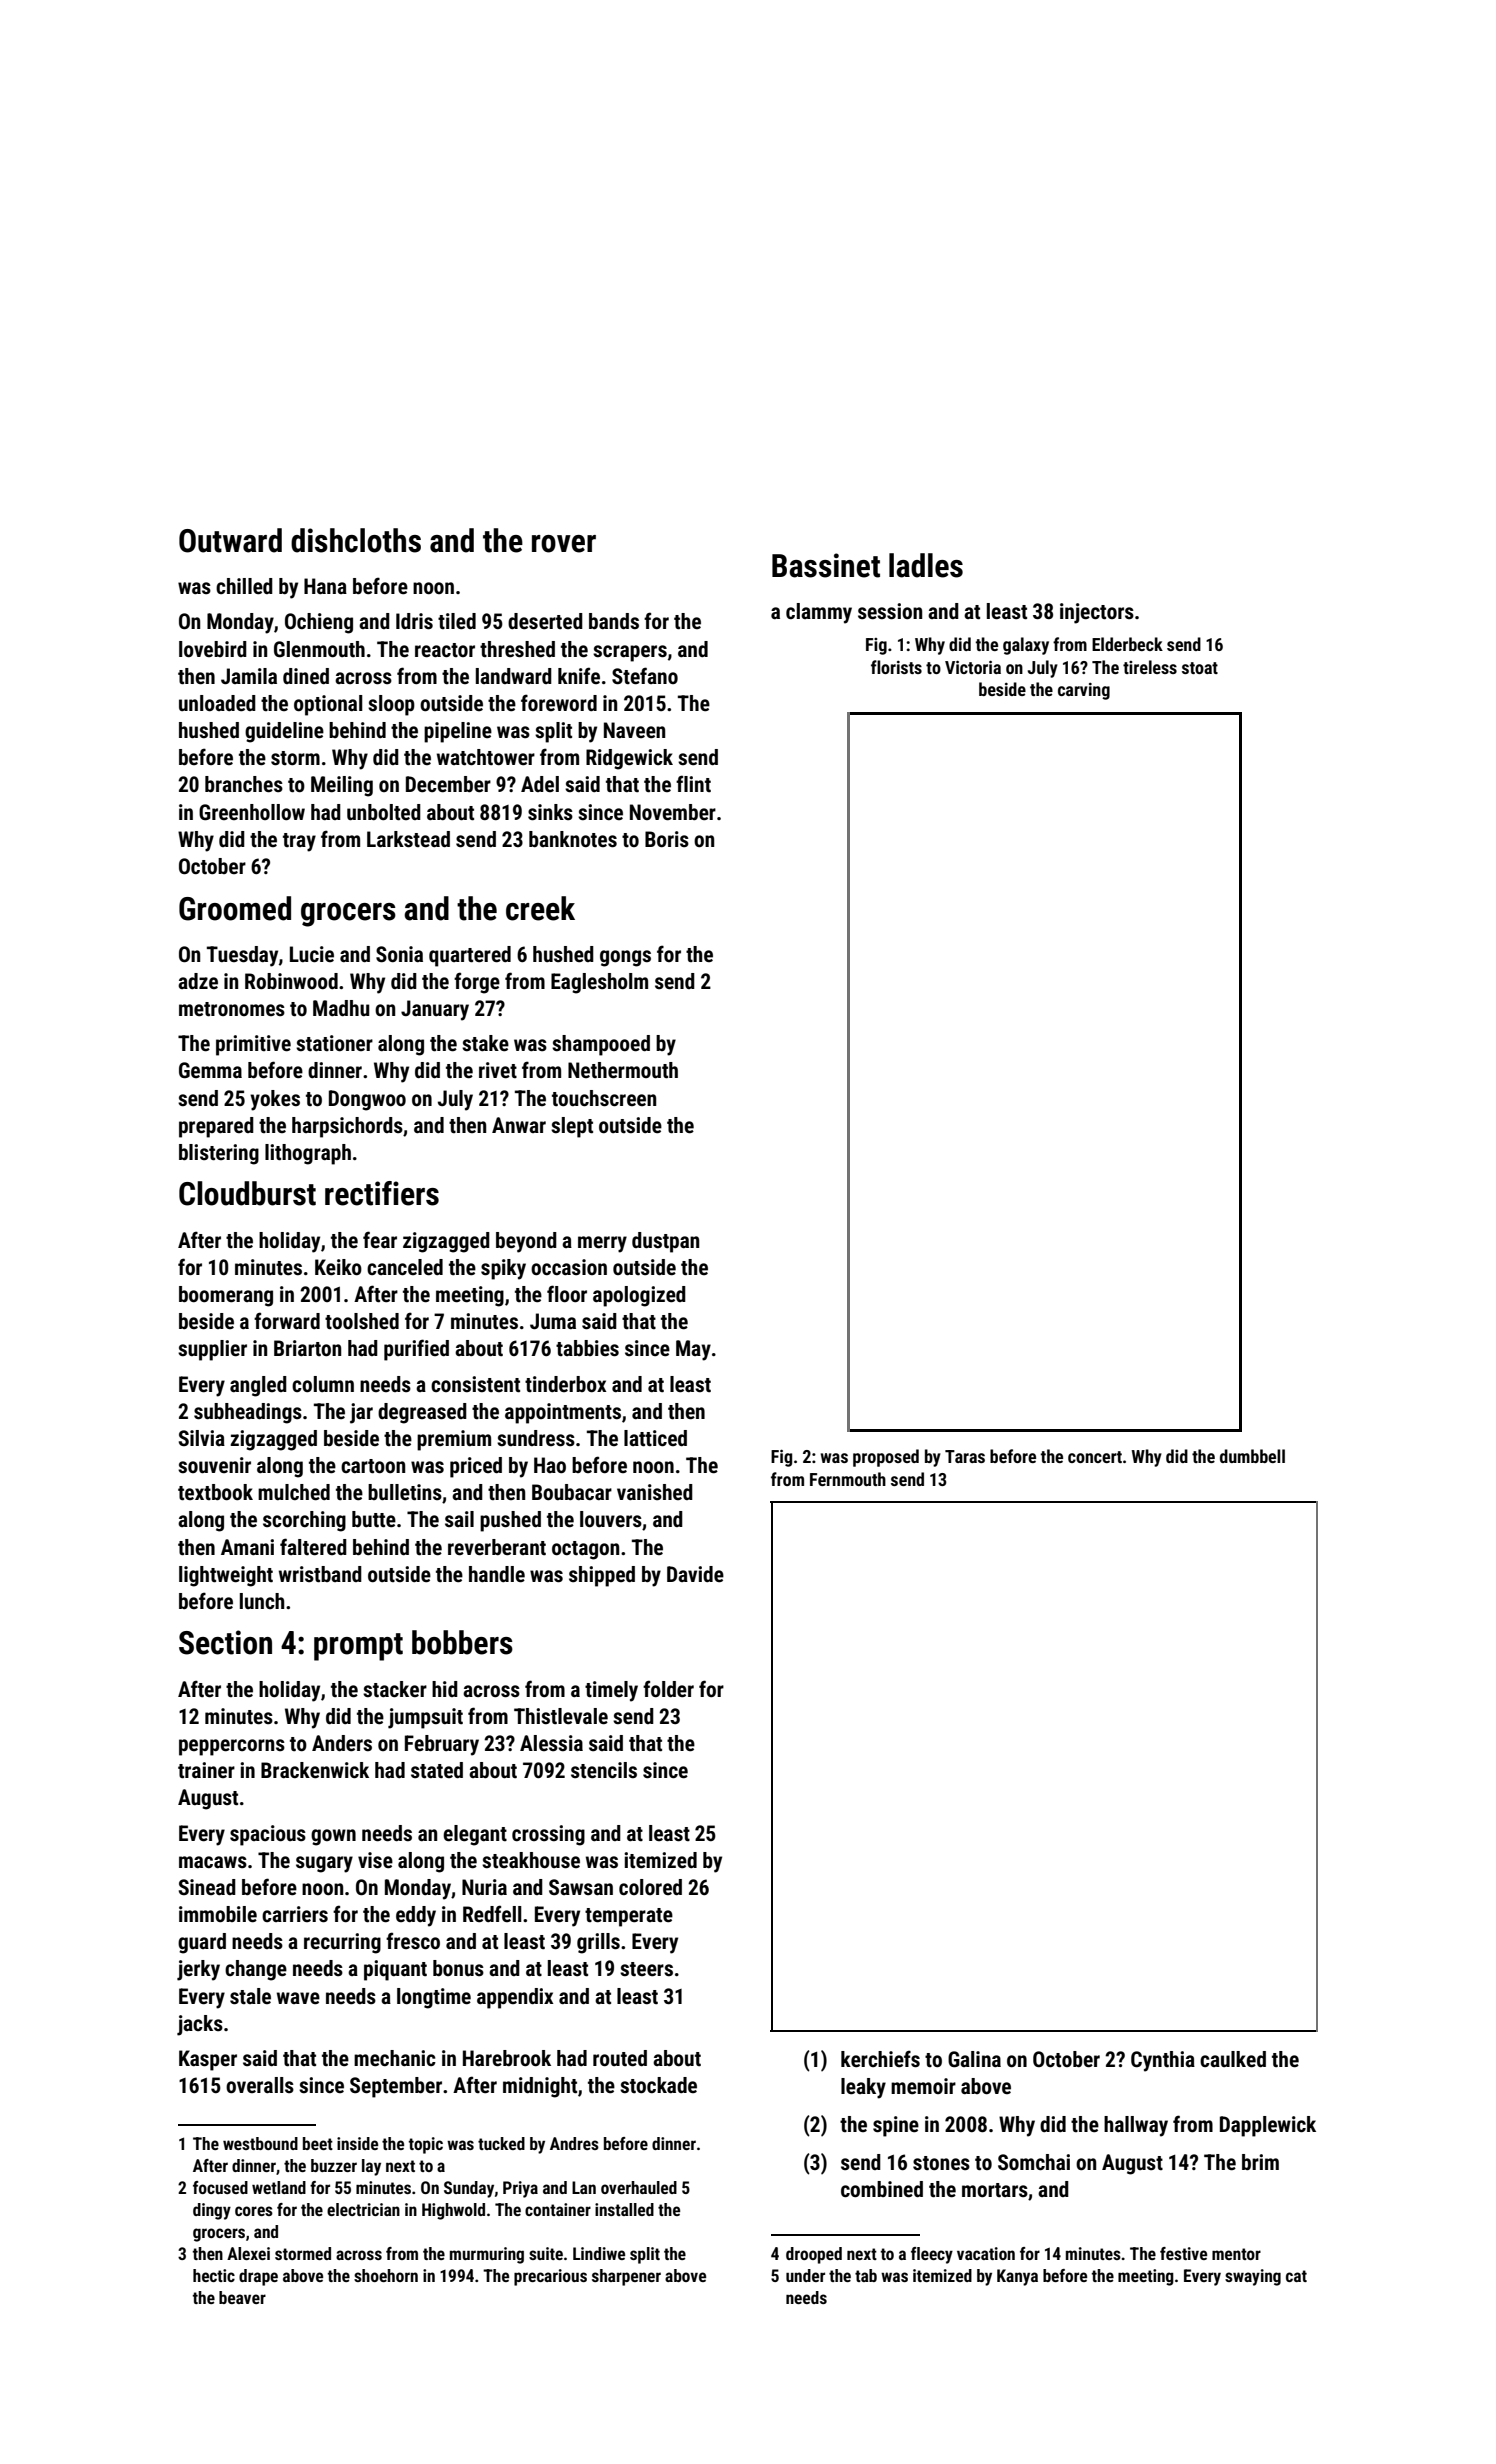  What do you see at coordinates (1252, 1456) in the screenshot?
I see `dumbbell` at bounding box center [1252, 1456].
